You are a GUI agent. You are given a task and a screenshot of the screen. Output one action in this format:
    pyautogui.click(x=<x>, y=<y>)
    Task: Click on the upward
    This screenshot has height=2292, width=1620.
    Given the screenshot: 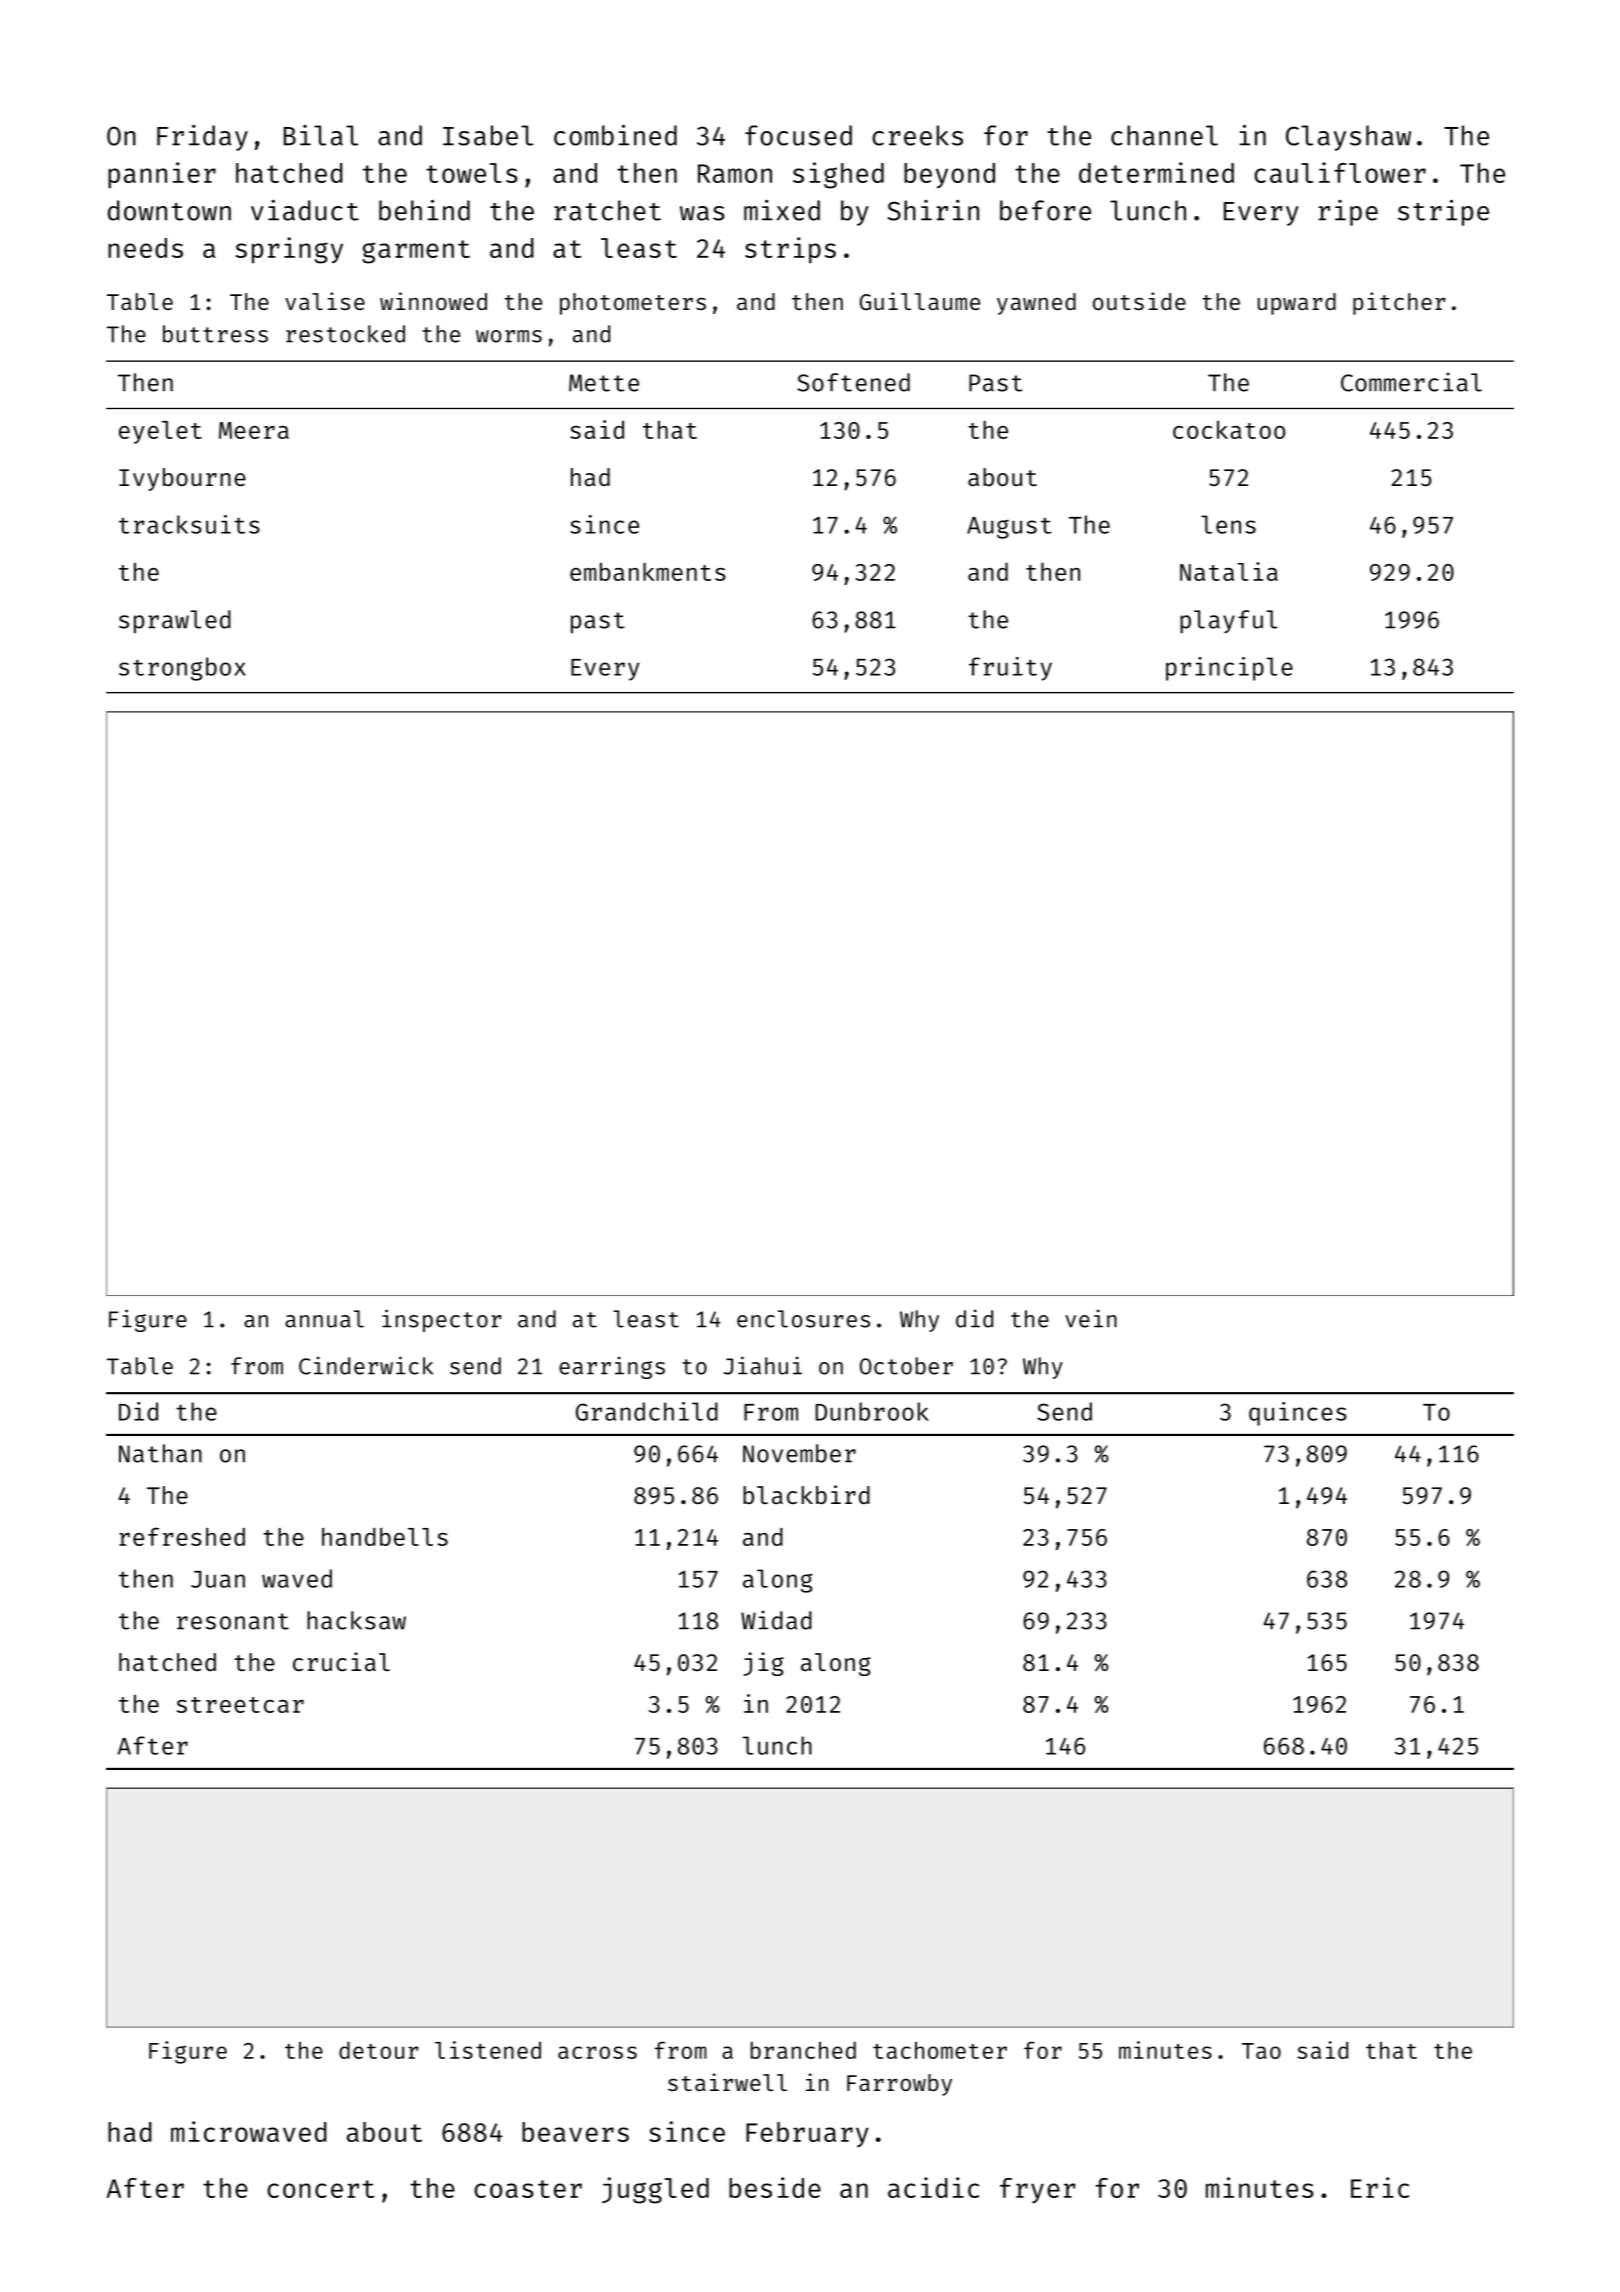 What is the action you would take?
    pyautogui.click(x=1297, y=304)
